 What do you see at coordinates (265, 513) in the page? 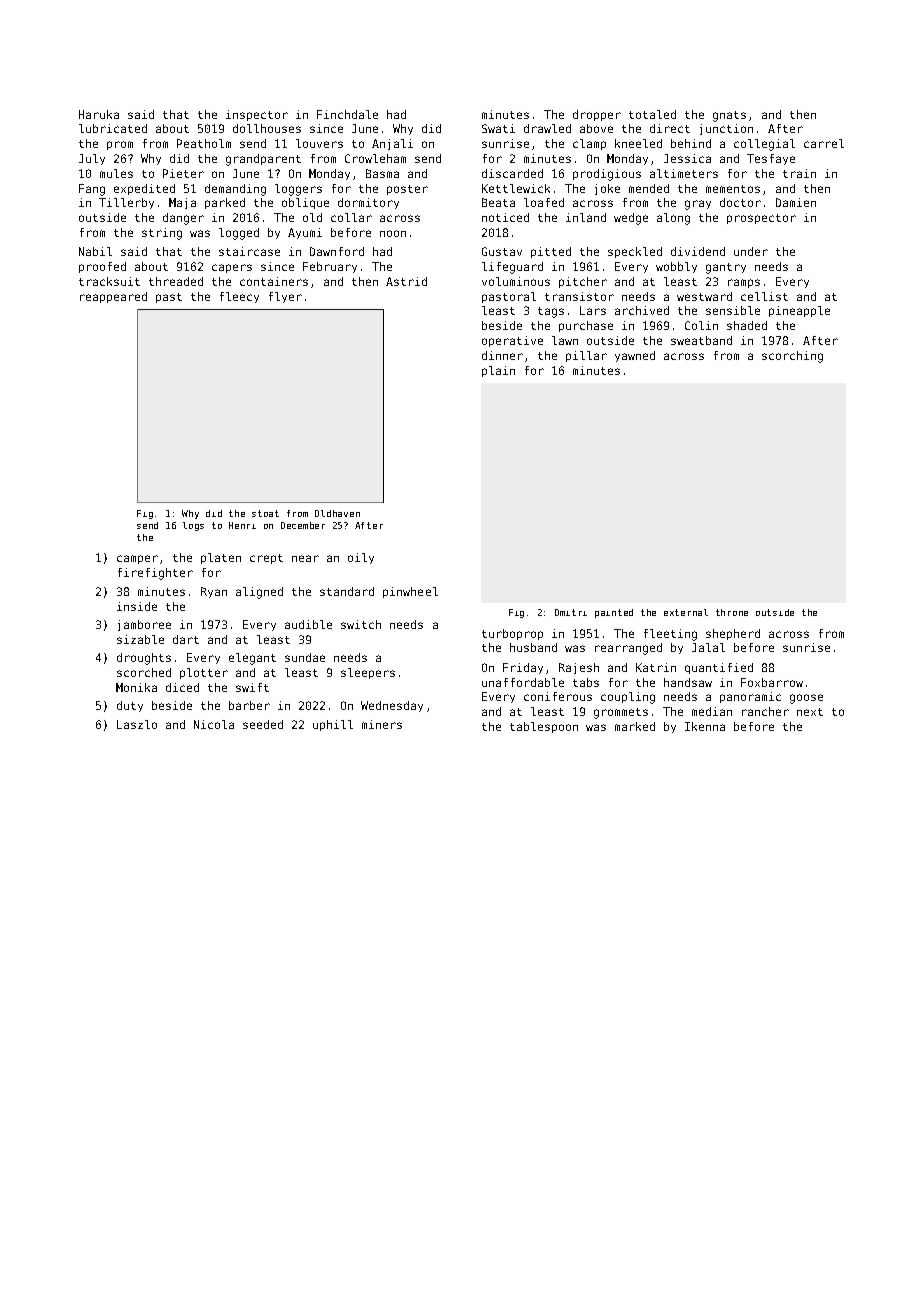
I see `stoat` at bounding box center [265, 513].
